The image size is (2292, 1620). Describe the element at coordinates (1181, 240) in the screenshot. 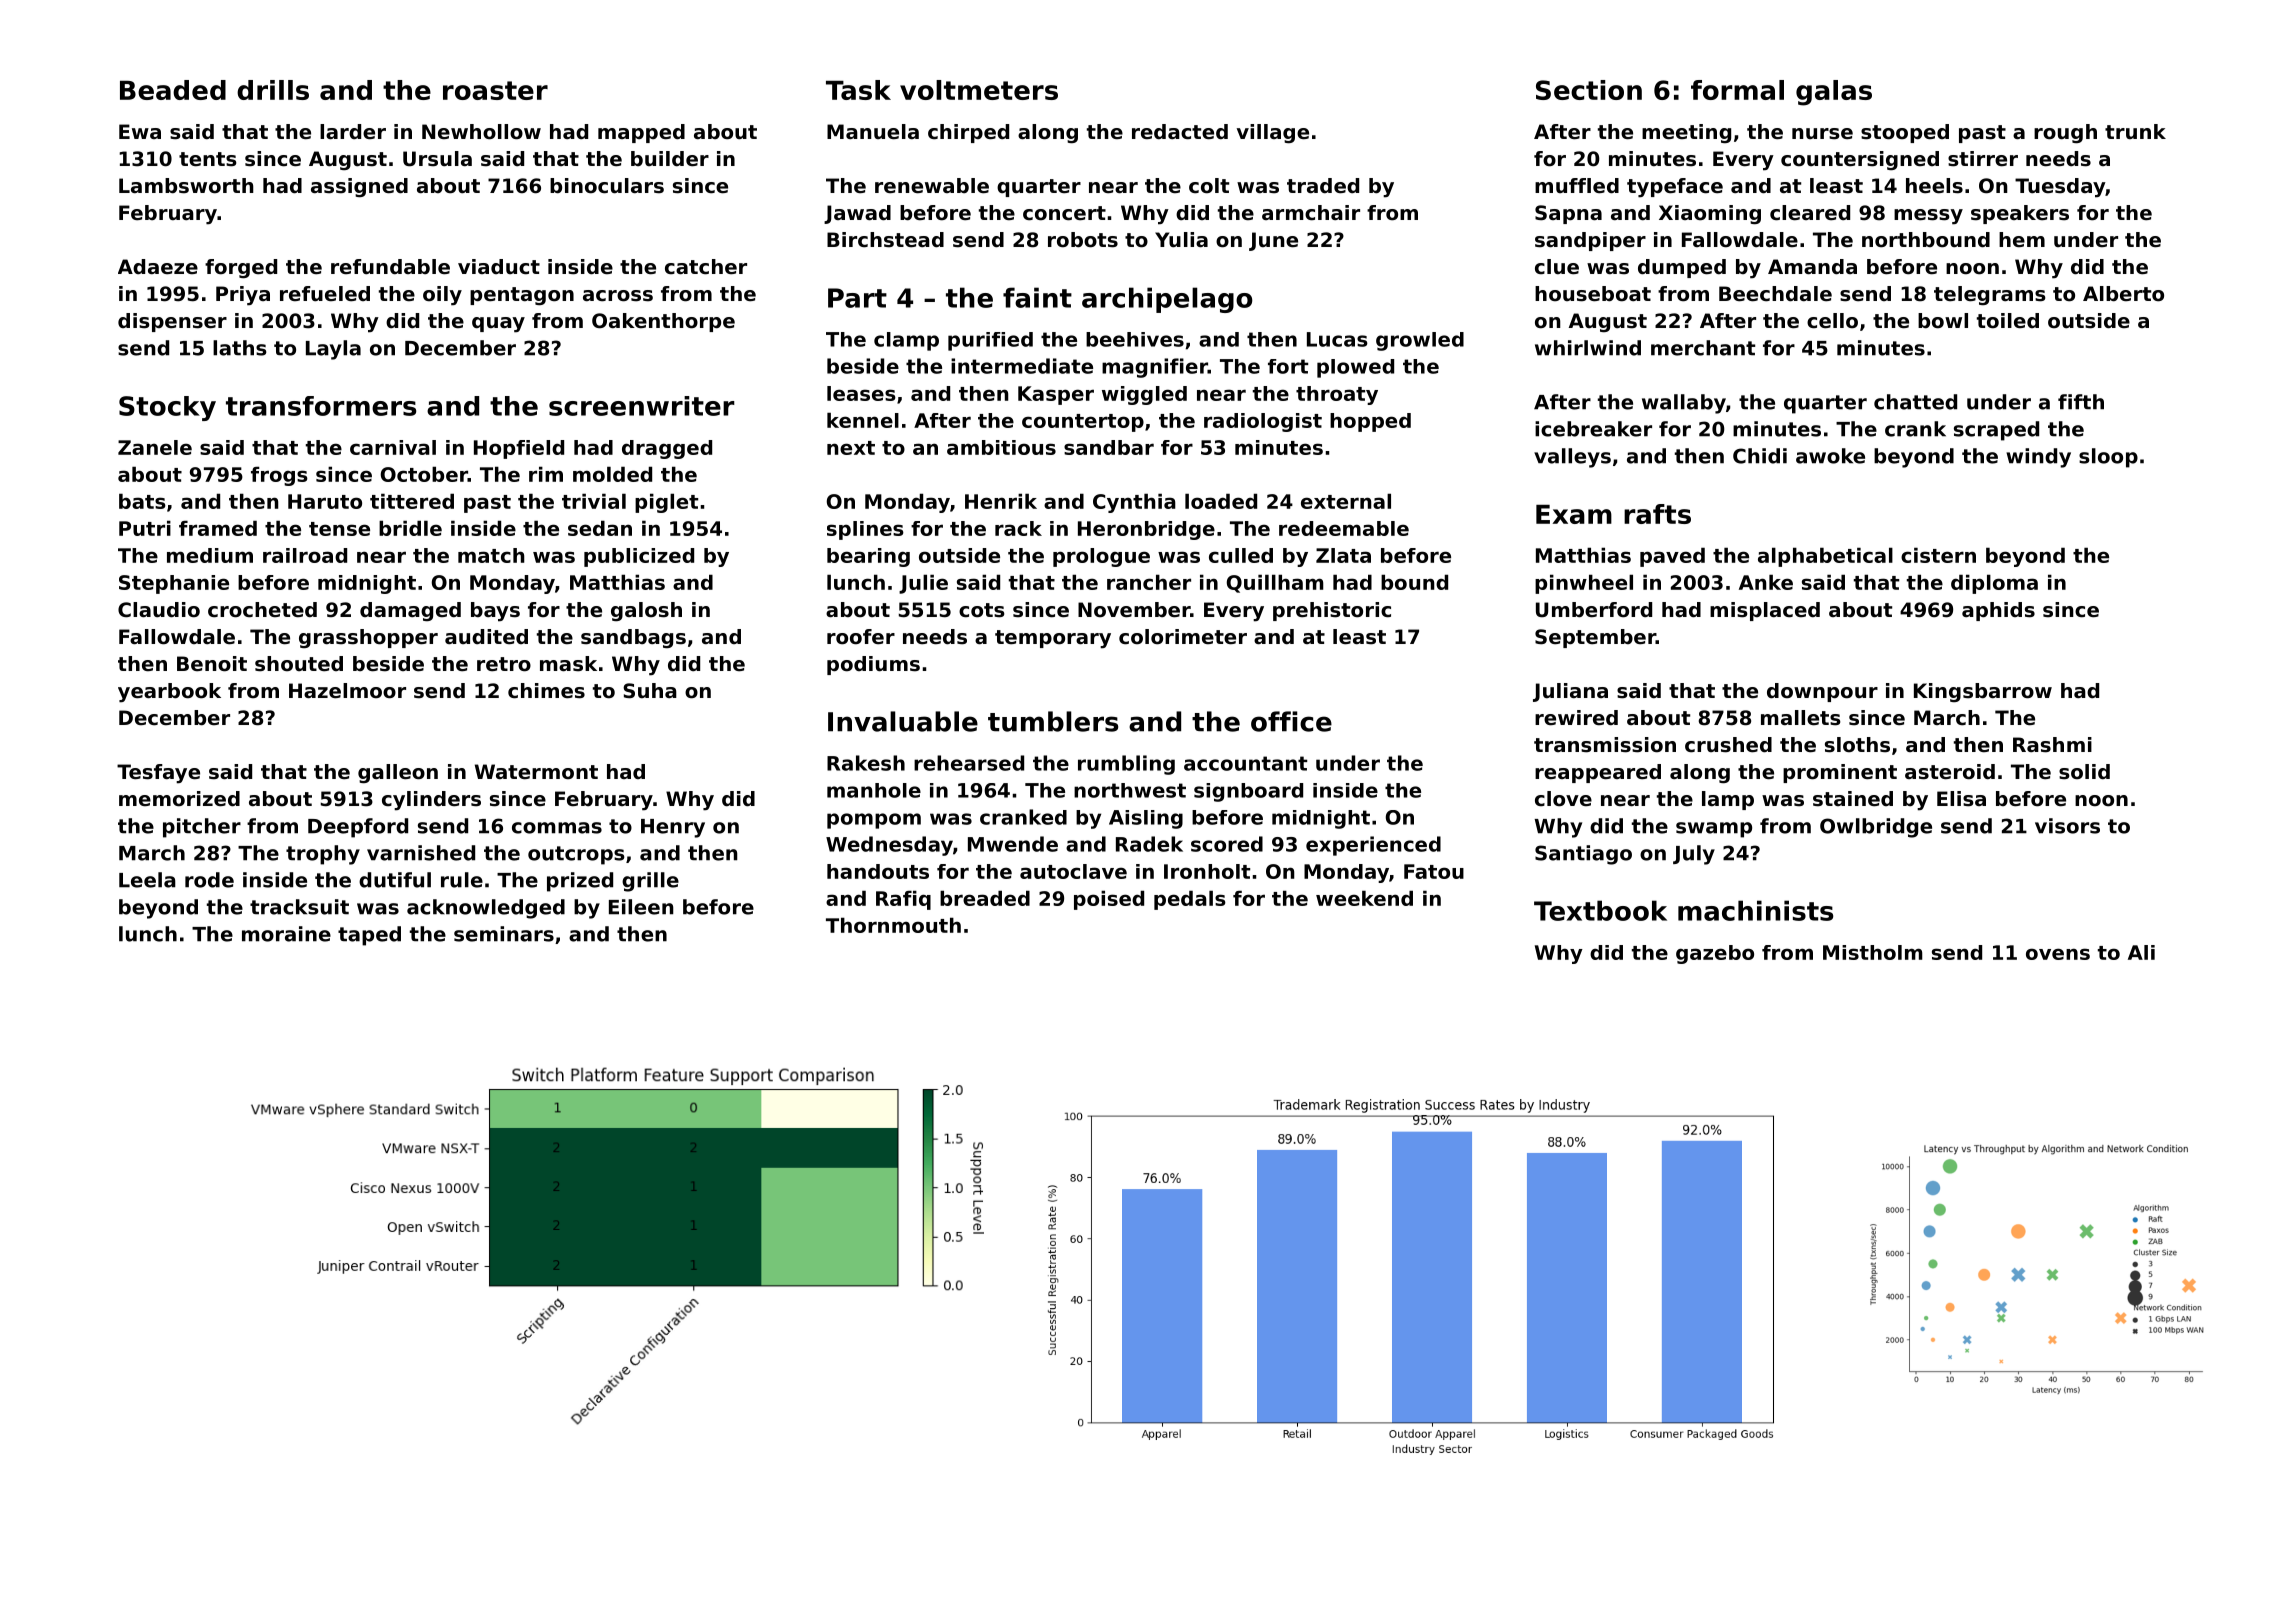

I see `Yulia` at that location.
